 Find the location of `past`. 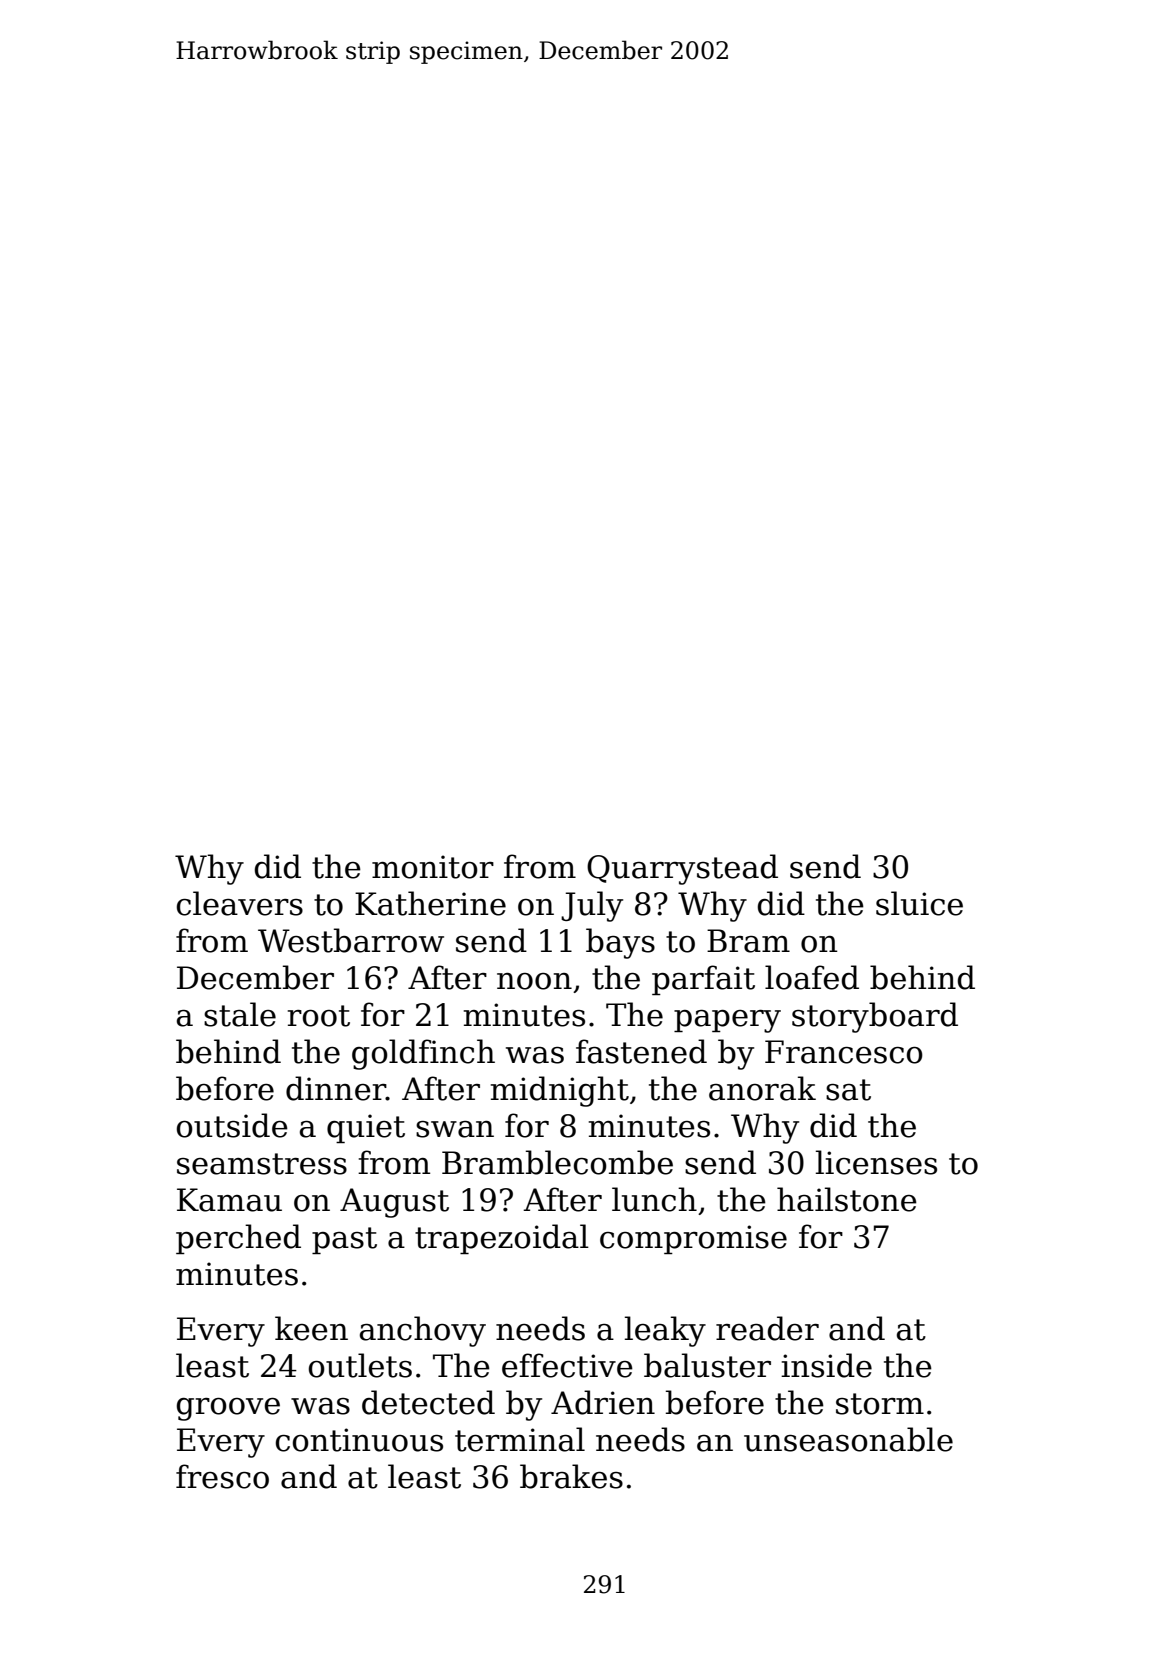

past is located at coordinates (344, 1240).
